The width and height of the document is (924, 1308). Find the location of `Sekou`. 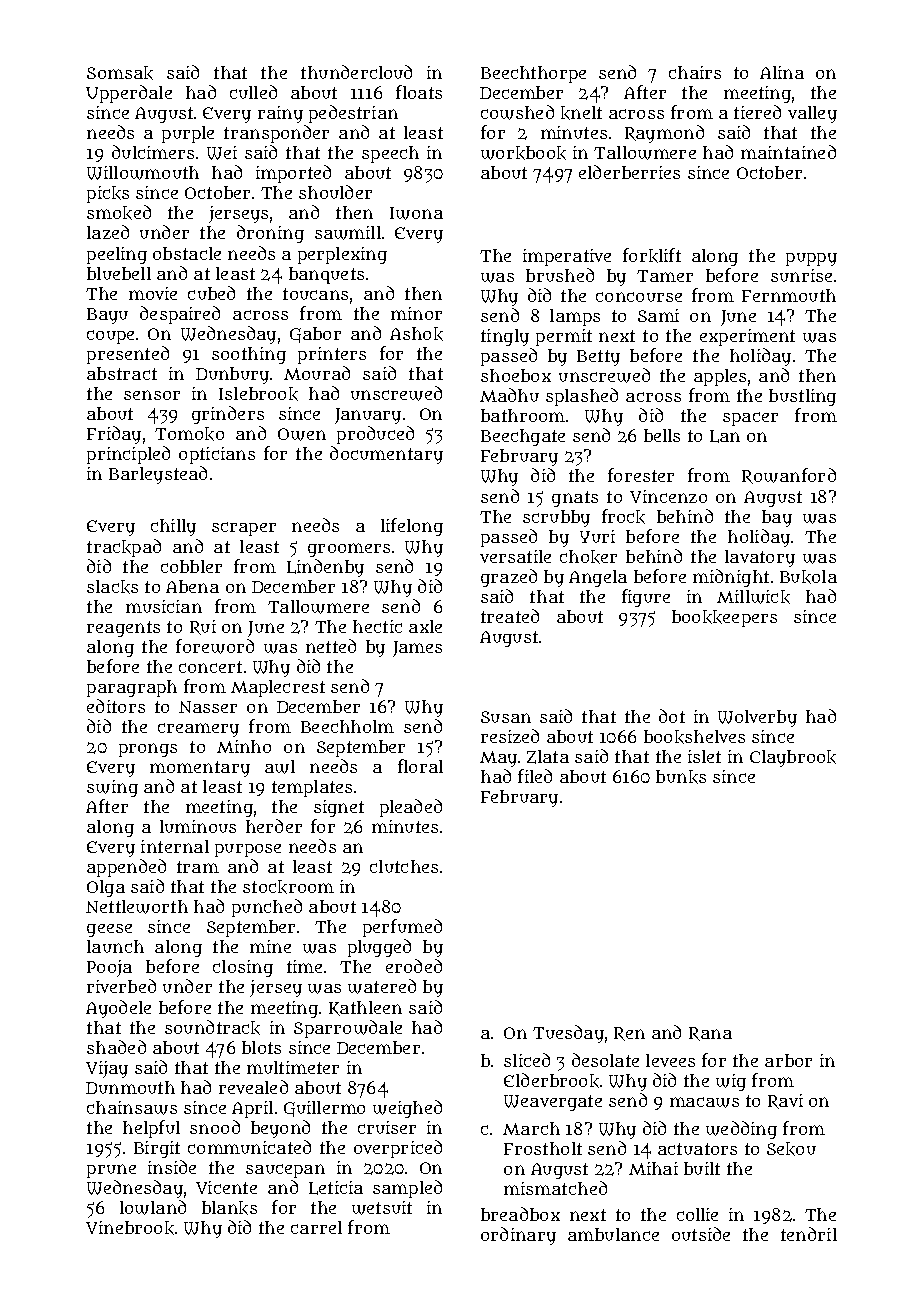

Sekou is located at coordinates (791, 1149).
